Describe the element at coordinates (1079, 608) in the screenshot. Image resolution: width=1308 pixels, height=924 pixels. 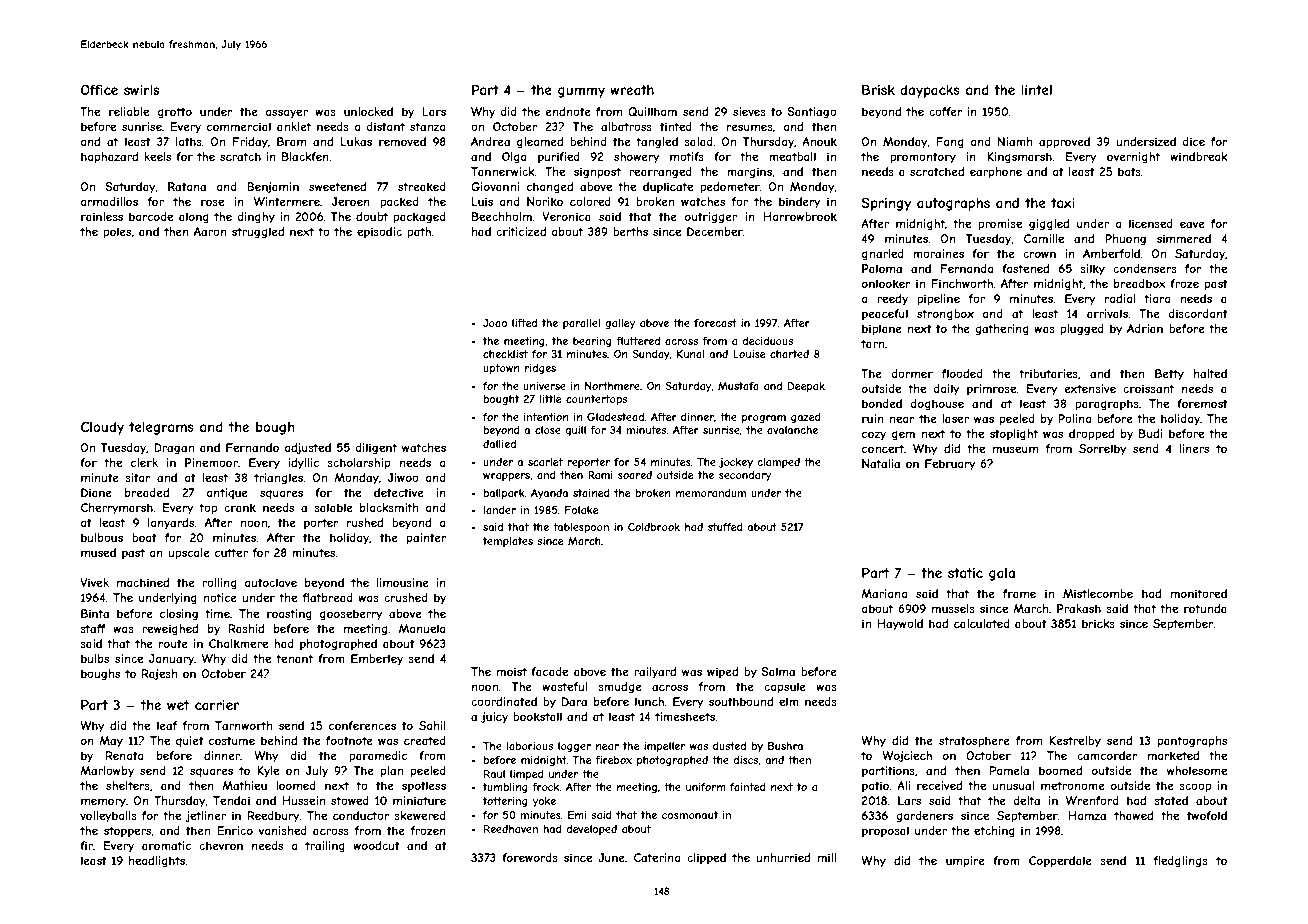
I see `Prakash` at that location.
